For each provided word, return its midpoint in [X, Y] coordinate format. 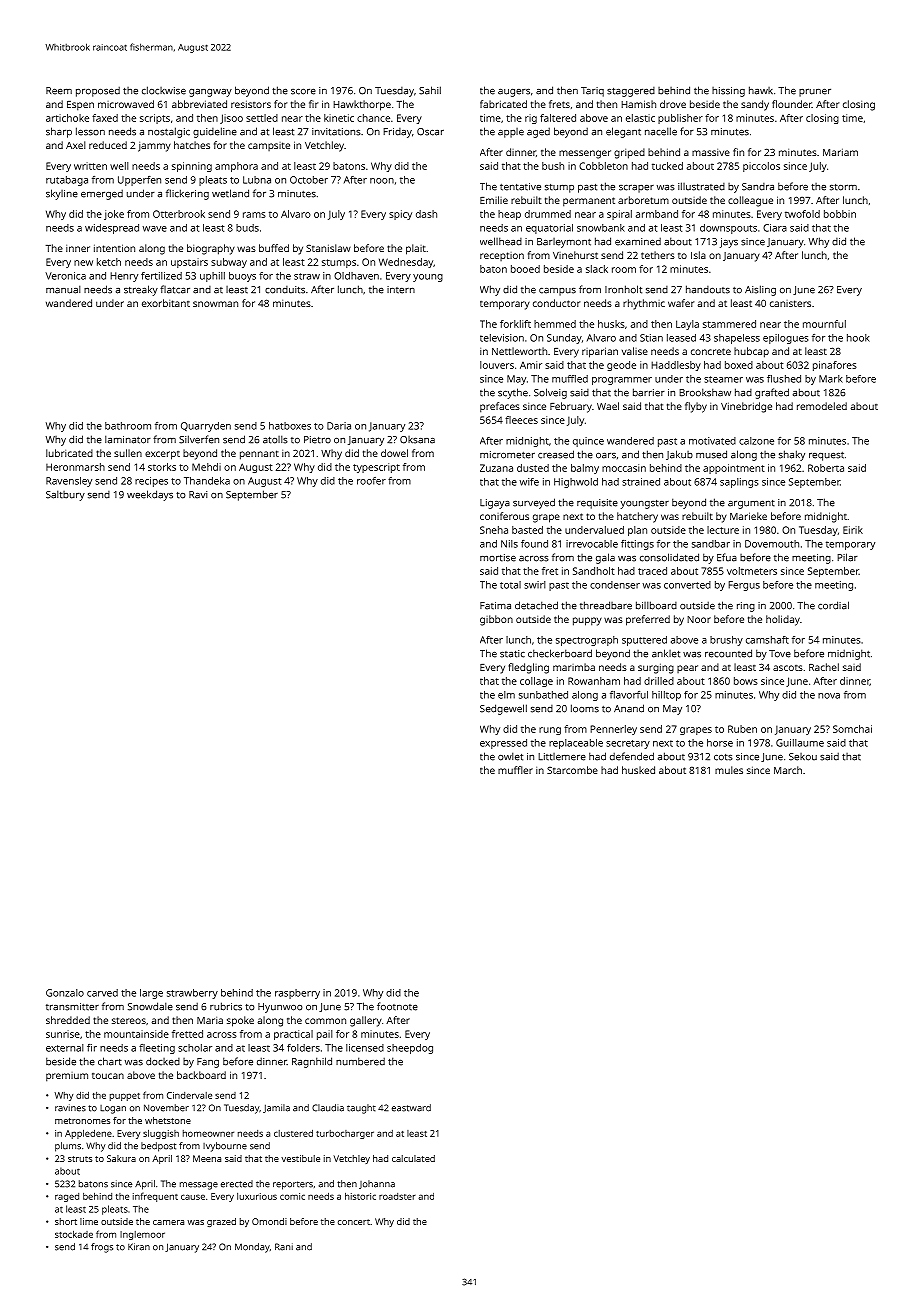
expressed [503, 744]
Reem [59, 91]
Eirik [853, 530]
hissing [728, 92]
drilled [659, 681]
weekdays [150, 495]
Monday [252, 1248]
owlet [510, 756]
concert [354, 1222]
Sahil [430, 90]
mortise [498, 558]
